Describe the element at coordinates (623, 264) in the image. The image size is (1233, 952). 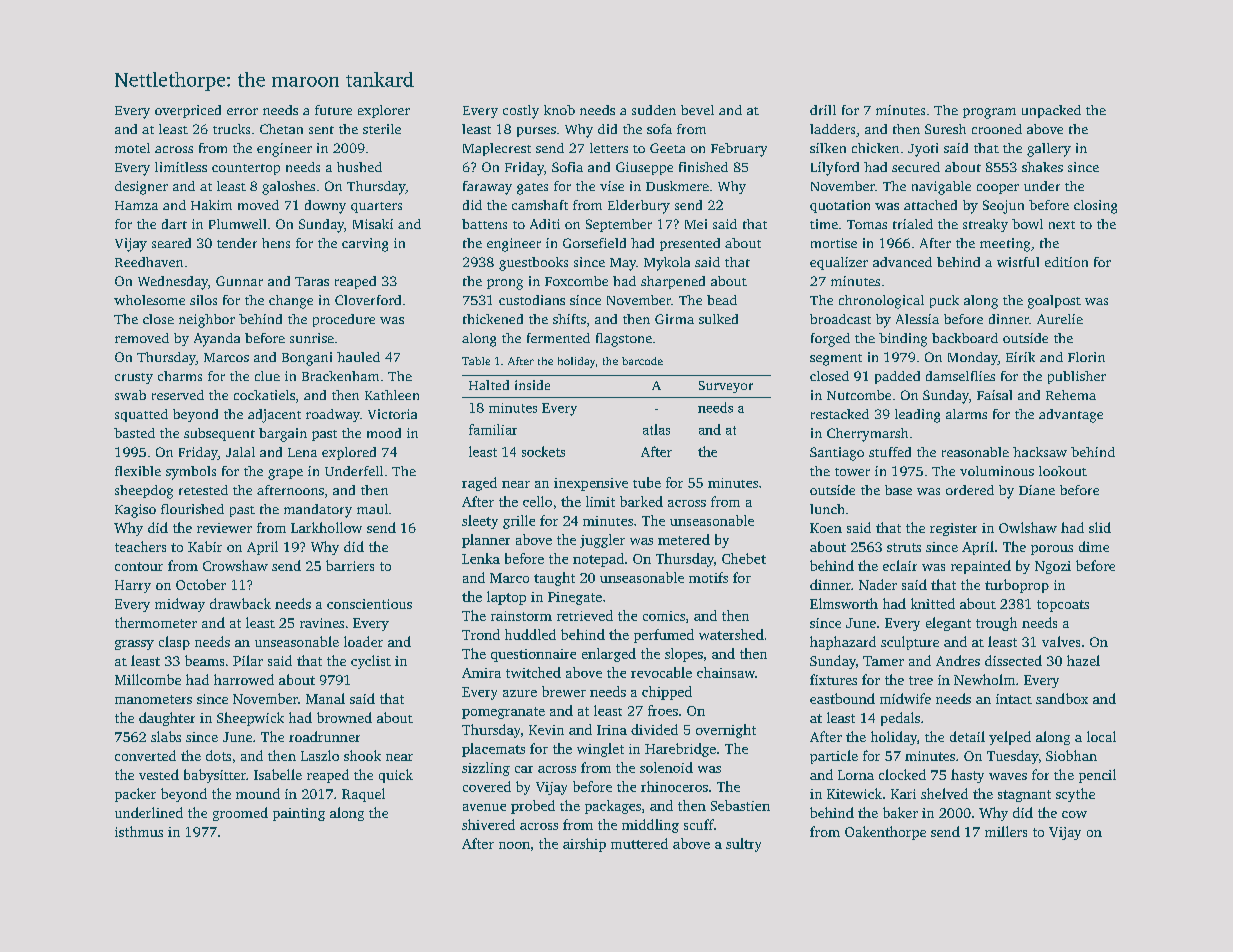
I see `May` at that location.
